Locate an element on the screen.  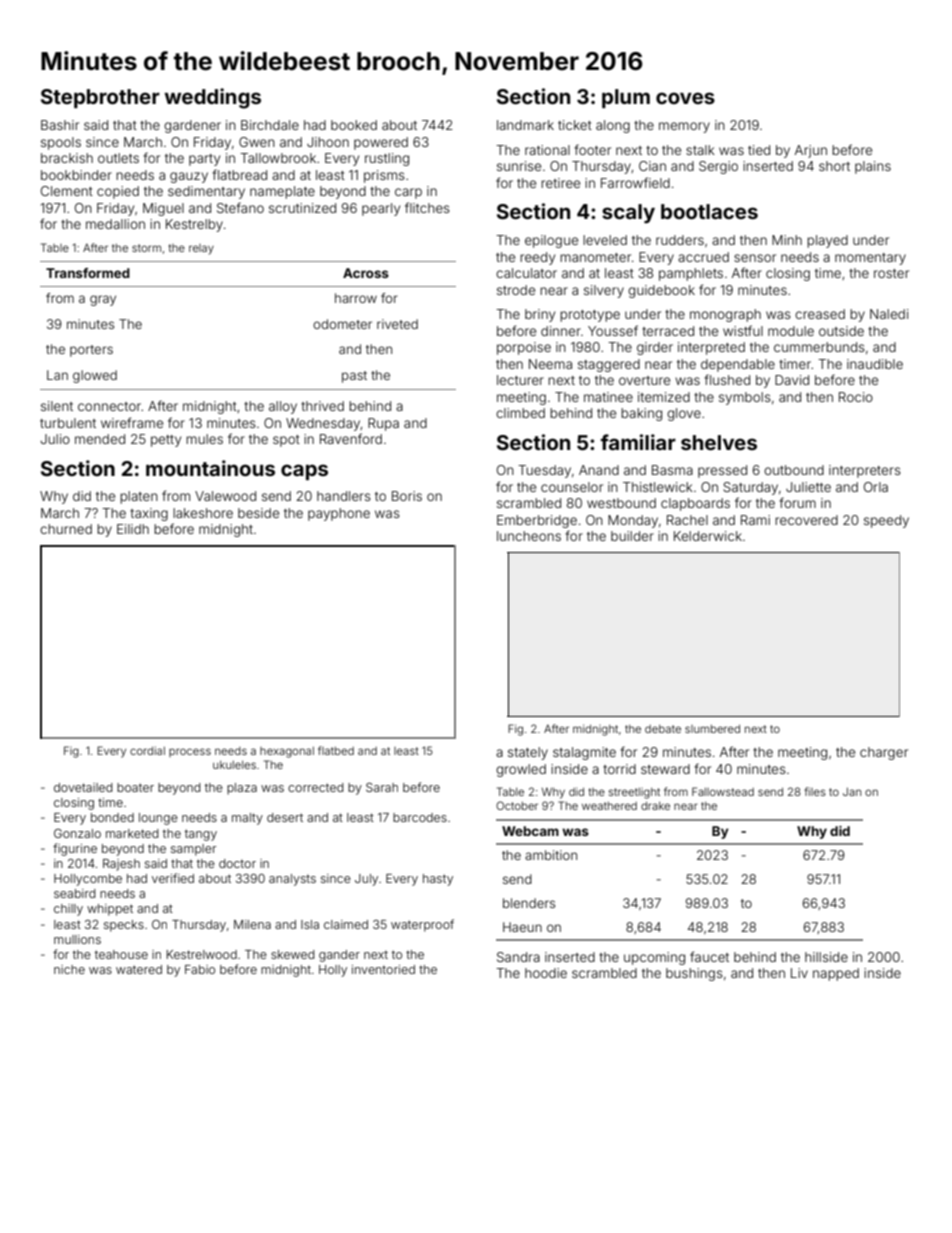
inventoried is located at coordinates (383, 969).
